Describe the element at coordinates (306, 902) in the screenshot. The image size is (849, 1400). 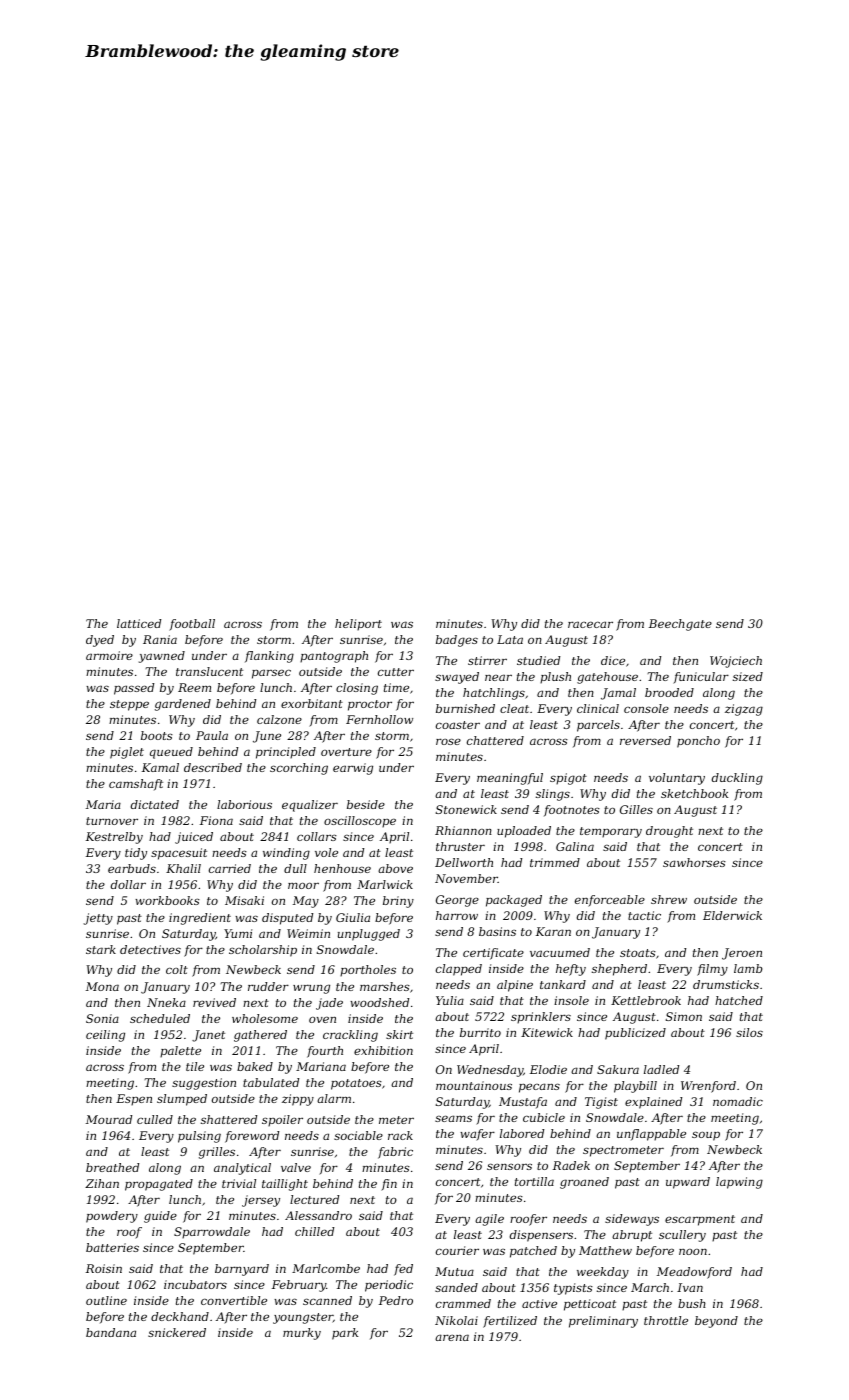
I see `May` at that location.
